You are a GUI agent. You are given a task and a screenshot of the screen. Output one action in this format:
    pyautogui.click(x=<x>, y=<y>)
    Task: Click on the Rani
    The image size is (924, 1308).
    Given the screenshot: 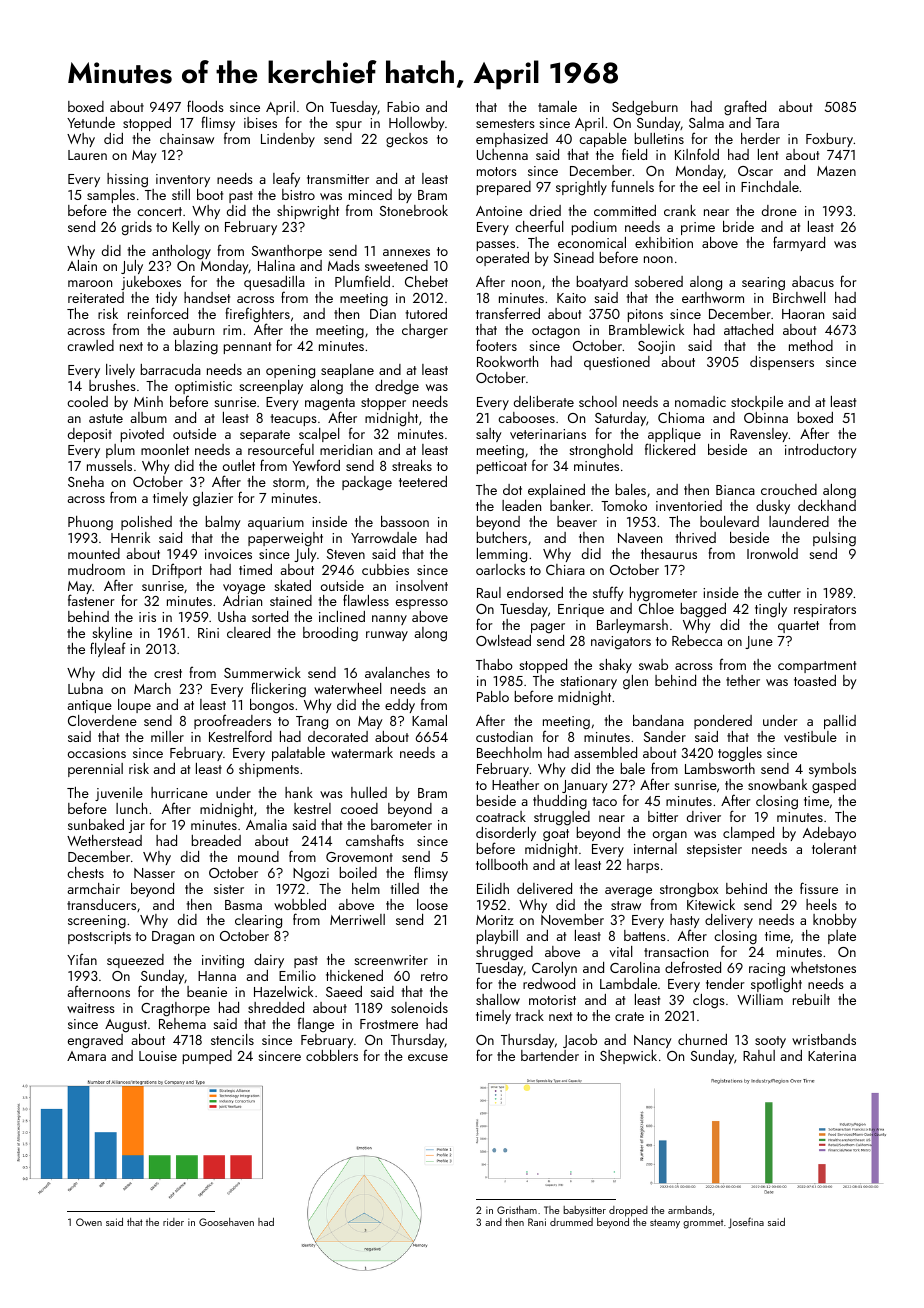 What is the action you would take?
    pyautogui.click(x=537, y=1222)
